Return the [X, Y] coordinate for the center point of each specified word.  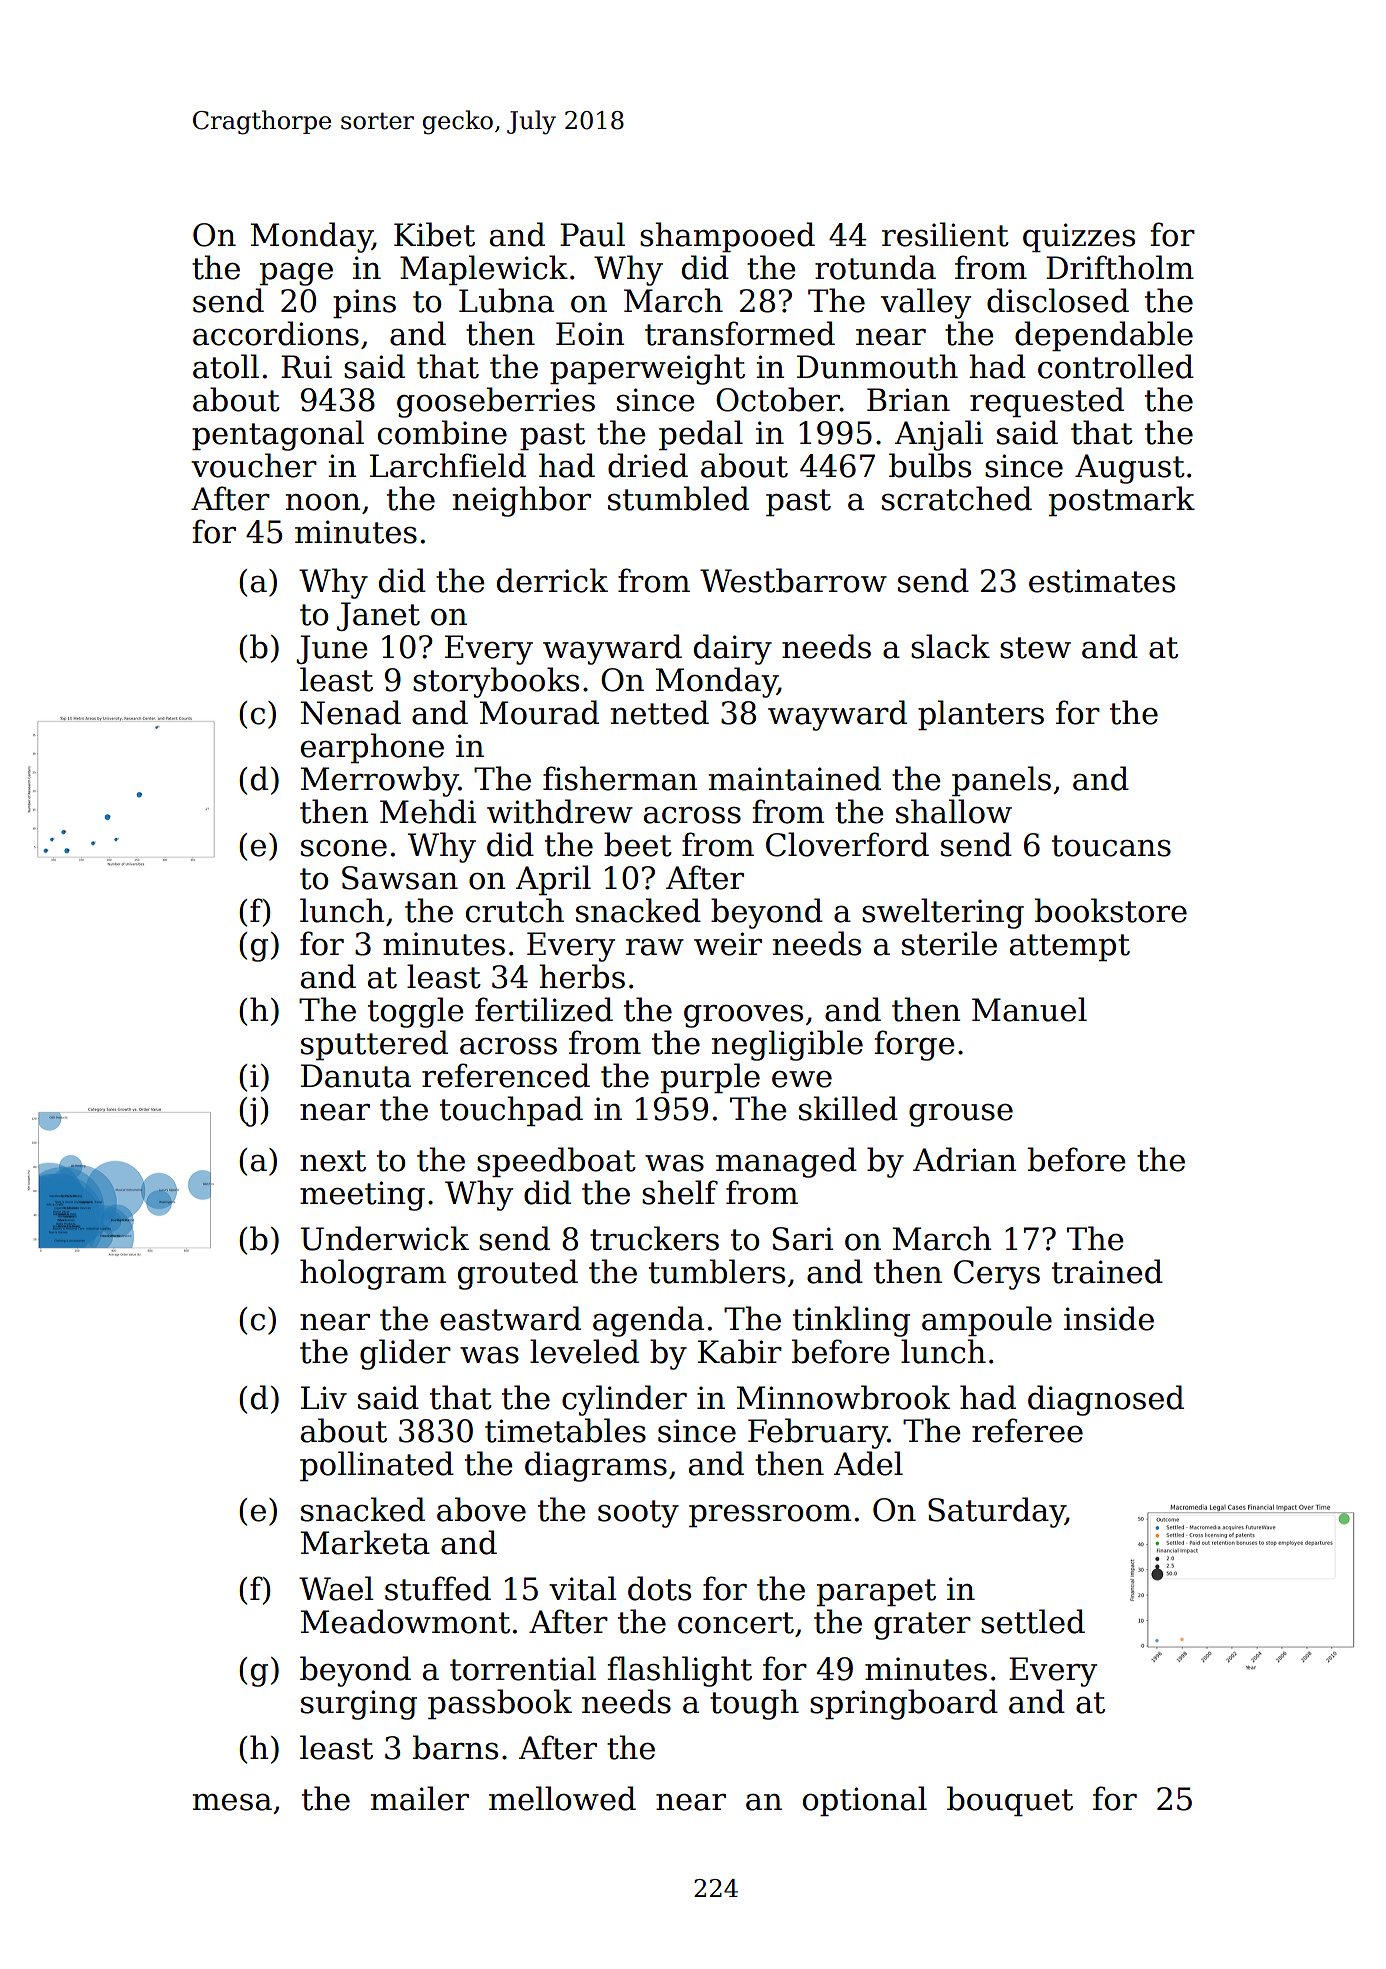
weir [728, 944]
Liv [324, 1397]
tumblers [717, 1271]
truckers [654, 1238]
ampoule [987, 1321]
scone [344, 848]
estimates [1102, 581]
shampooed [727, 237]
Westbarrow [793, 580]
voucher [254, 465]
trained [1107, 1271]
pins [364, 303]
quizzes [1079, 237]
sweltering [943, 913]
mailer [420, 1798]
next [333, 1161]
